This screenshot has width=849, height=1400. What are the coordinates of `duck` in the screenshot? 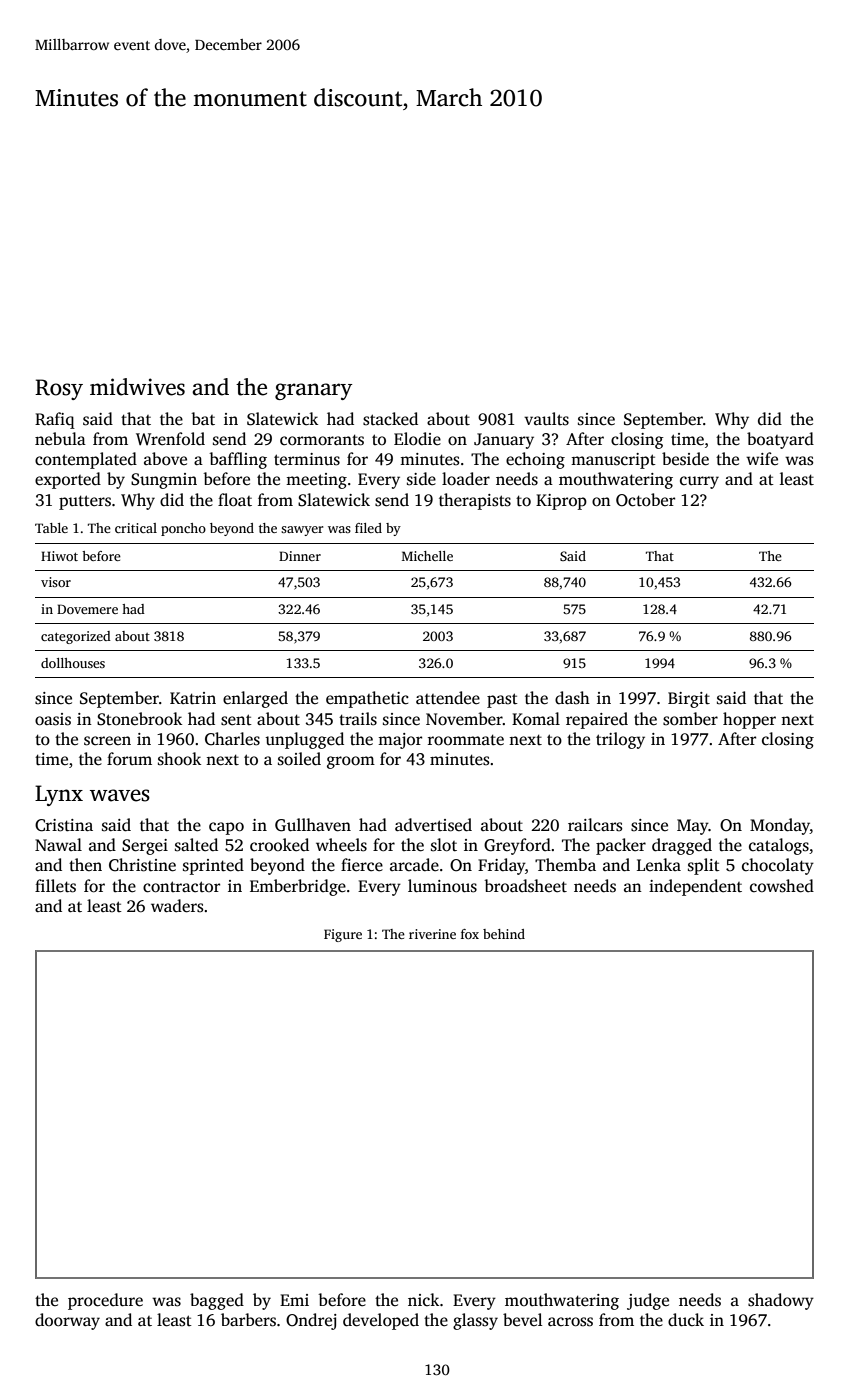 It's located at (686, 1319).
